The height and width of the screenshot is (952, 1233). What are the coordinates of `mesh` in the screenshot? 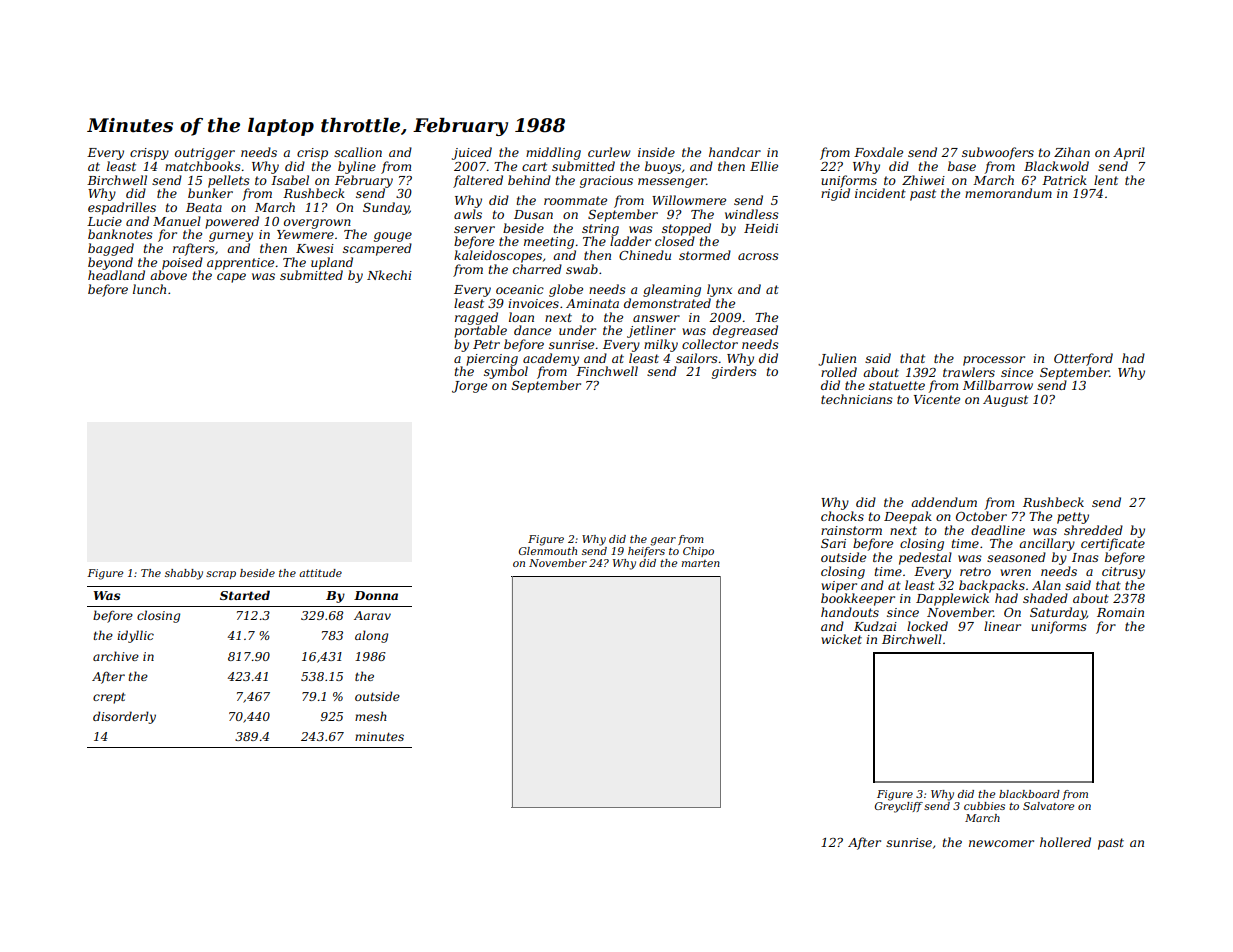 It's located at (371, 716).
